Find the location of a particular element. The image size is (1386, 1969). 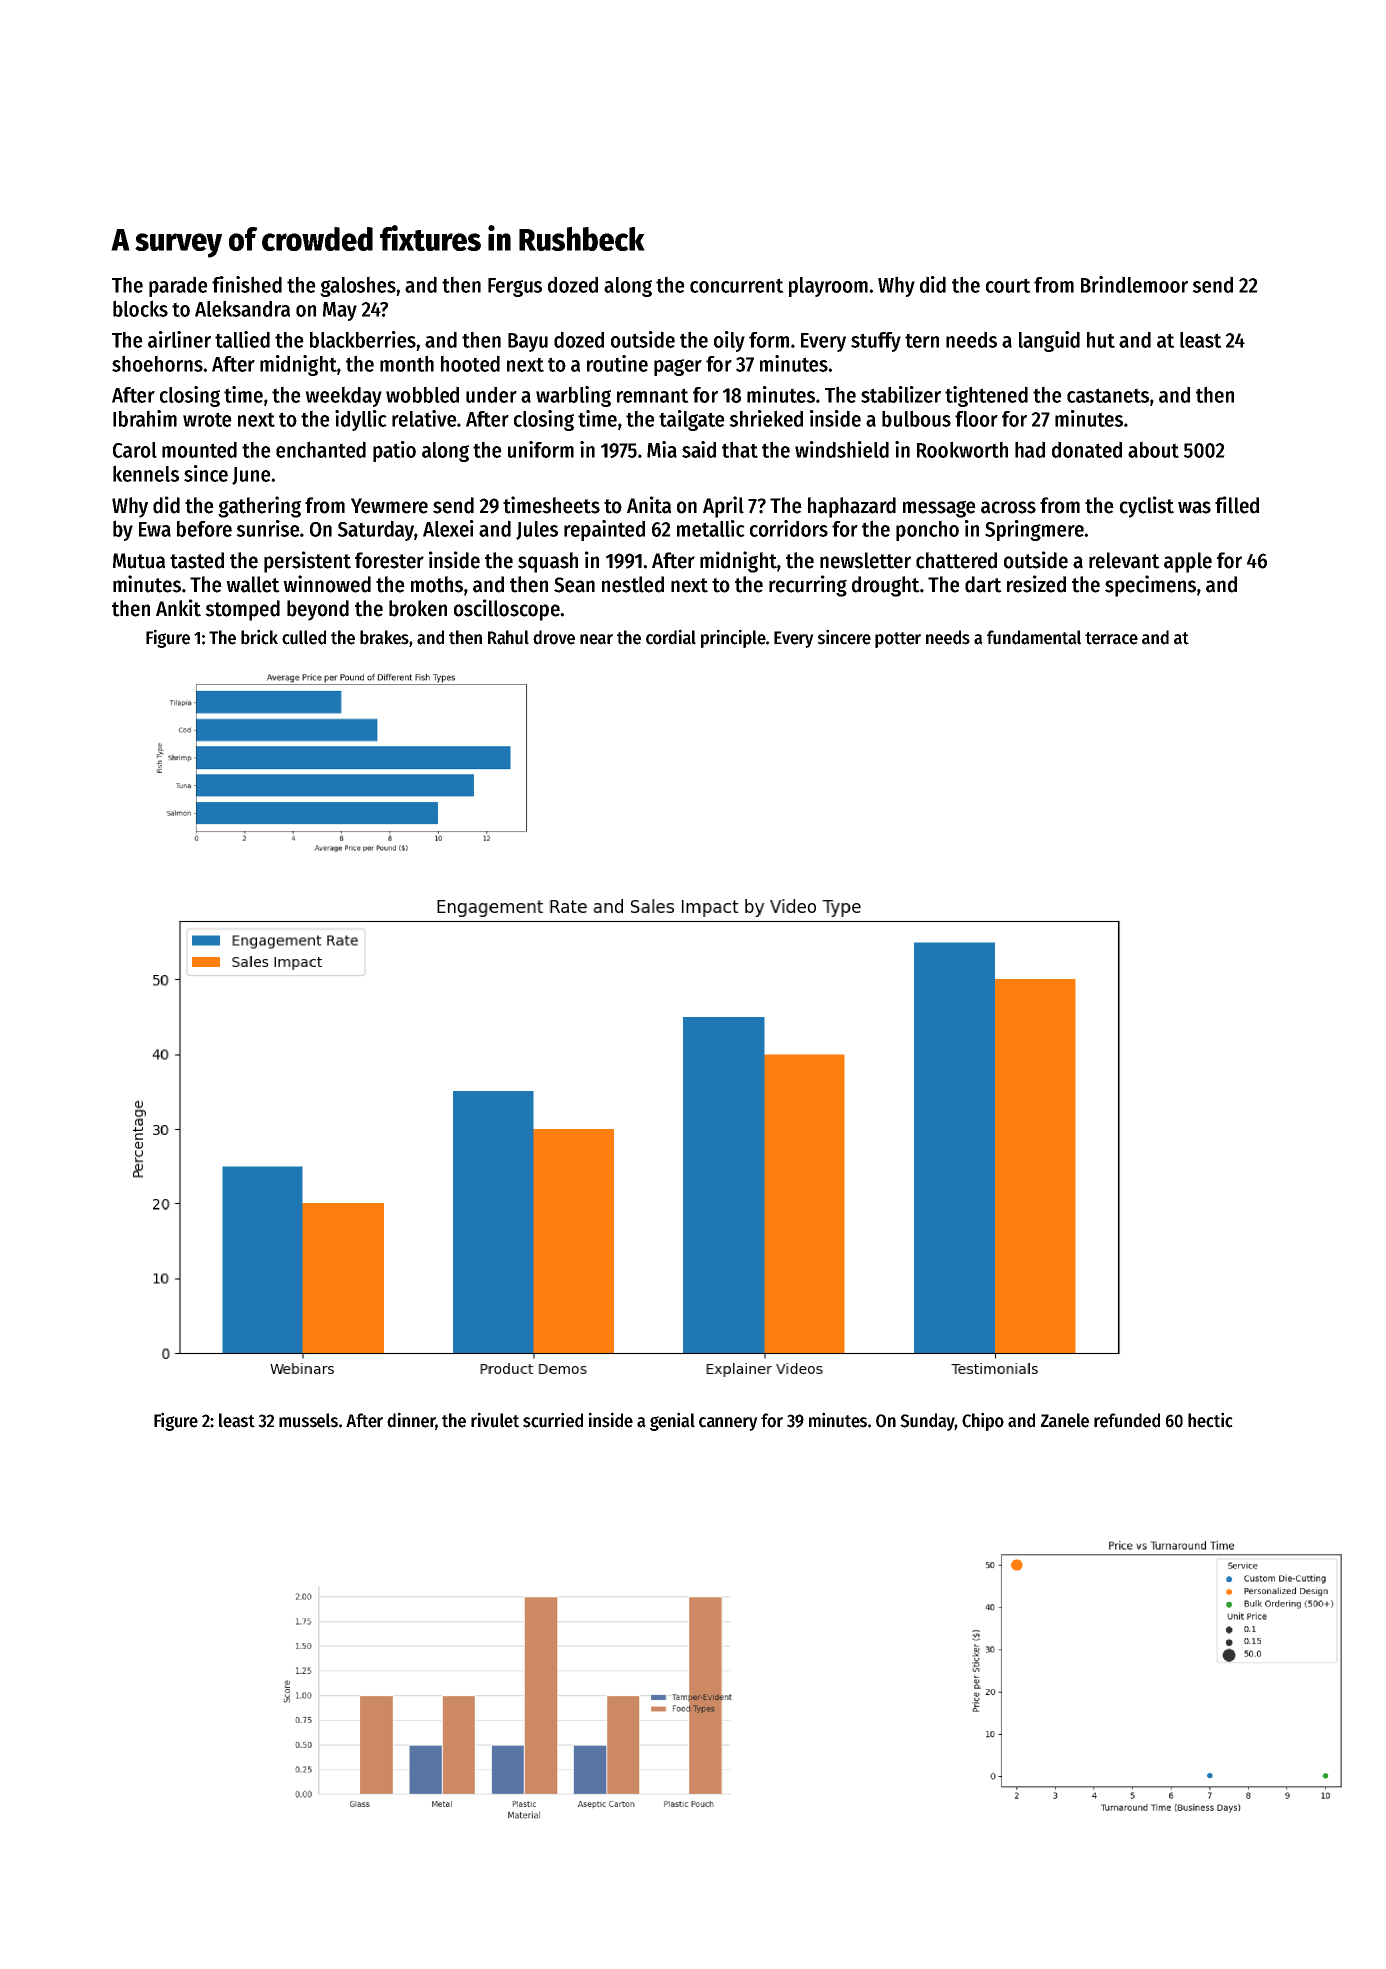

scurried is located at coordinates (553, 1420).
